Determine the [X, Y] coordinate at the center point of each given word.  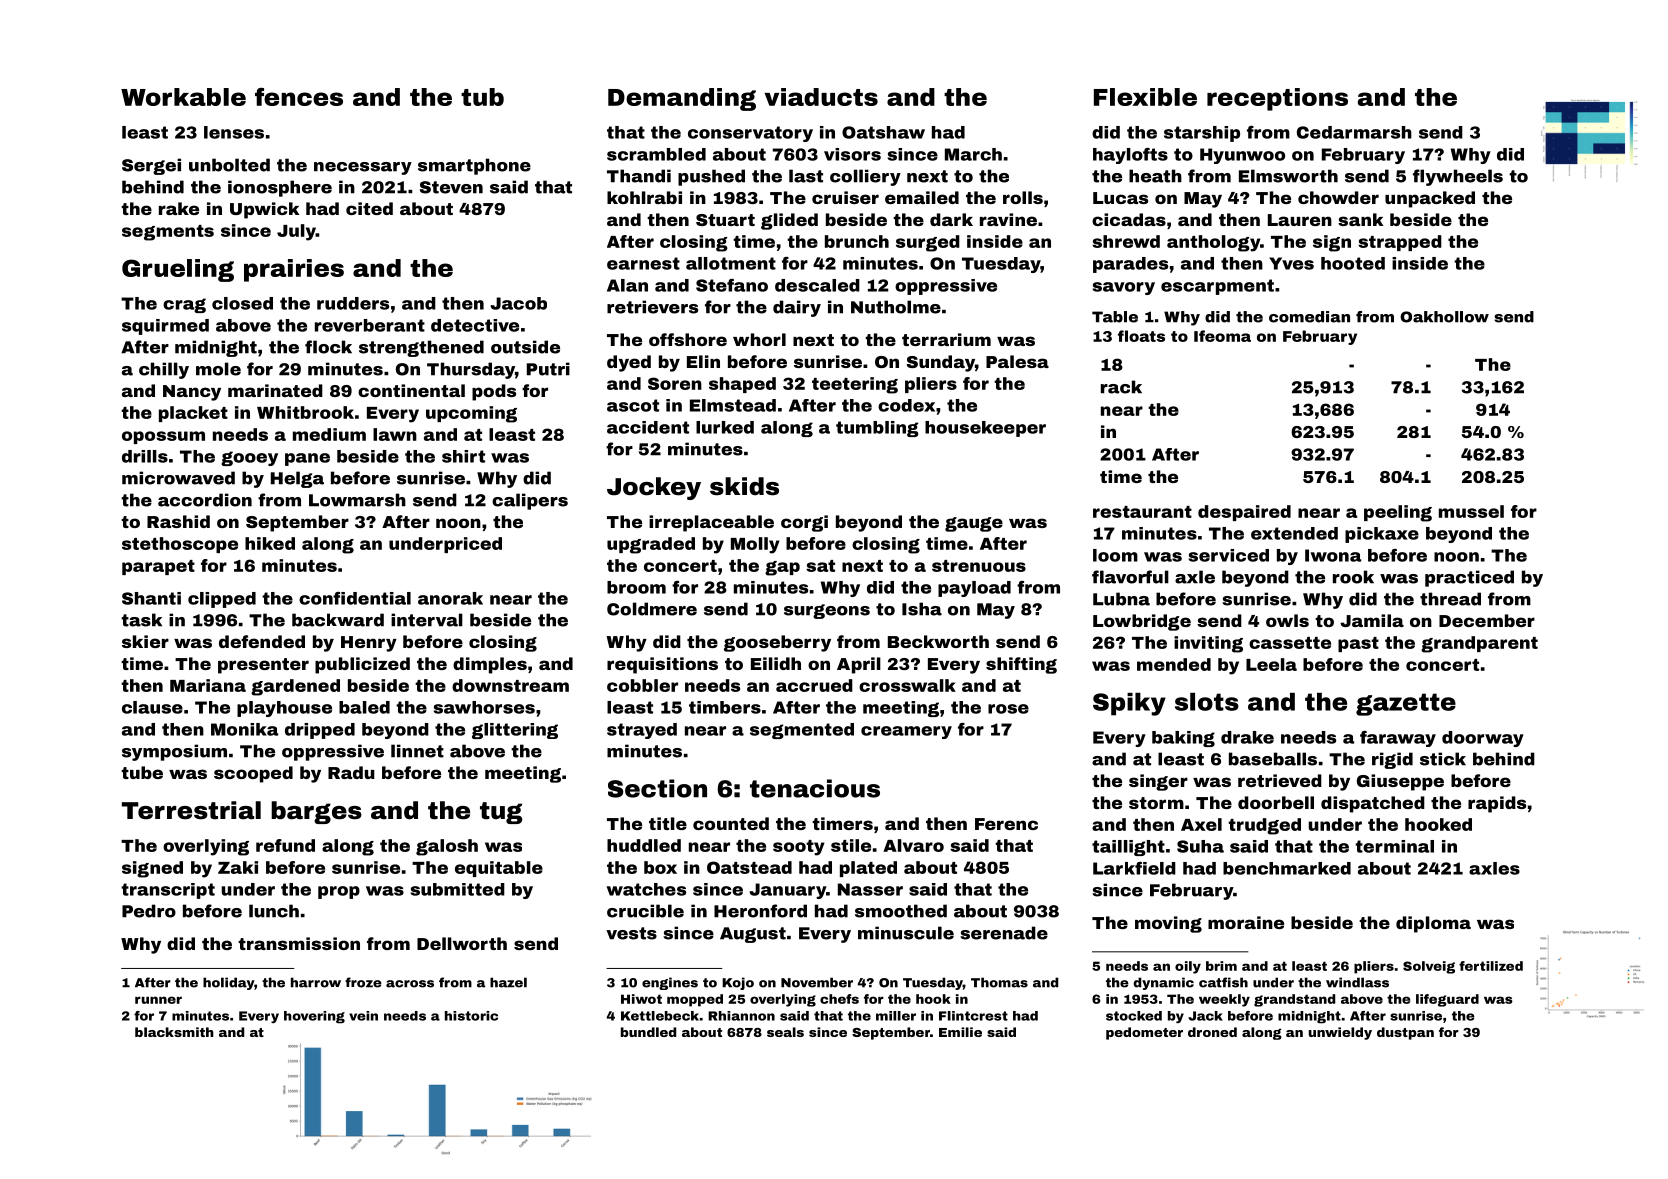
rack [1121, 387]
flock [328, 347]
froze [363, 982]
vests [631, 933]
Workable [183, 97]
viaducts [821, 97]
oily [1188, 967]
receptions [1277, 99]
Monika [244, 729]
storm [1156, 803]
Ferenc [1006, 824]
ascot [633, 405]
